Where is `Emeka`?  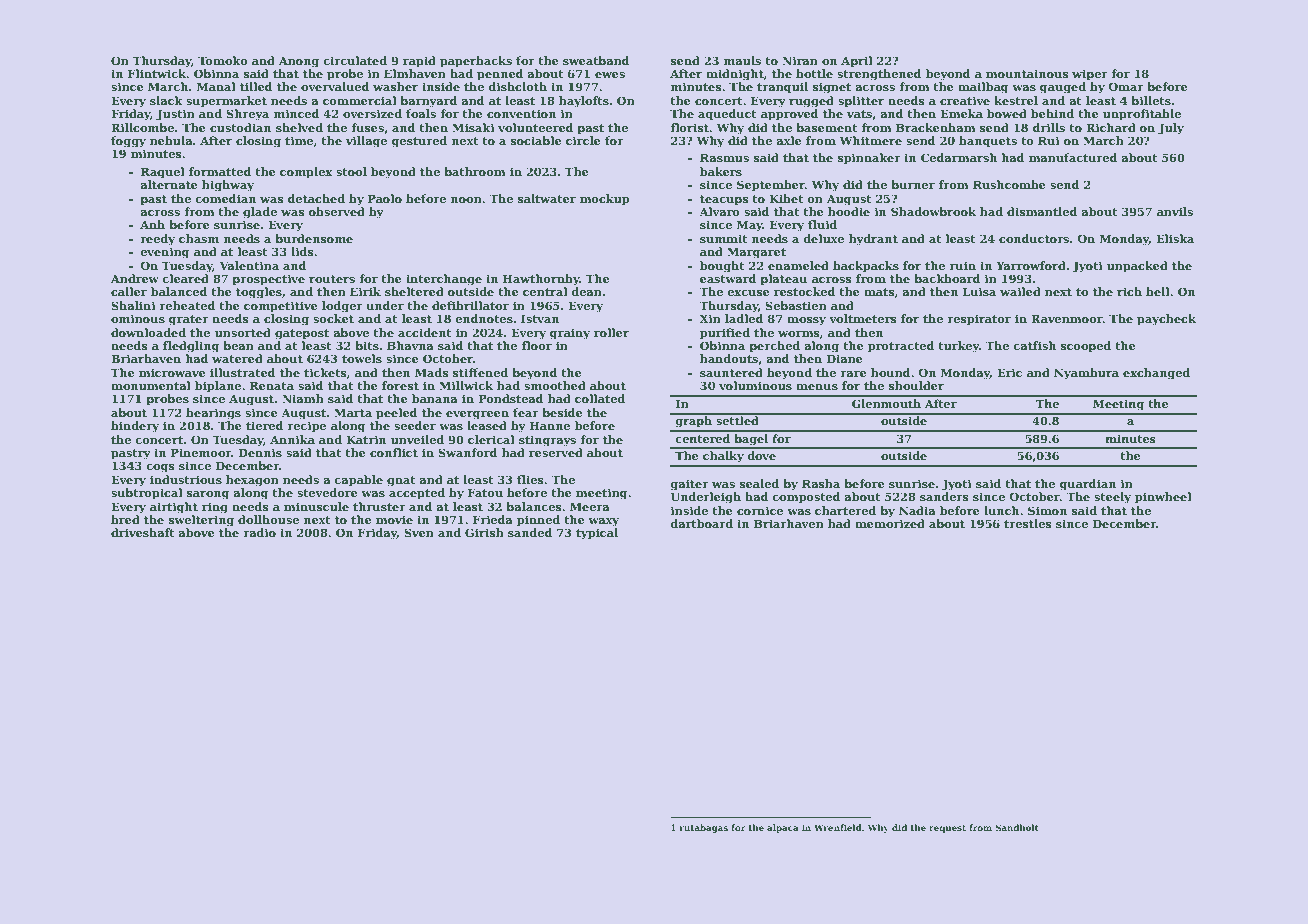
Emeka is located at coordinates (961, 113).
